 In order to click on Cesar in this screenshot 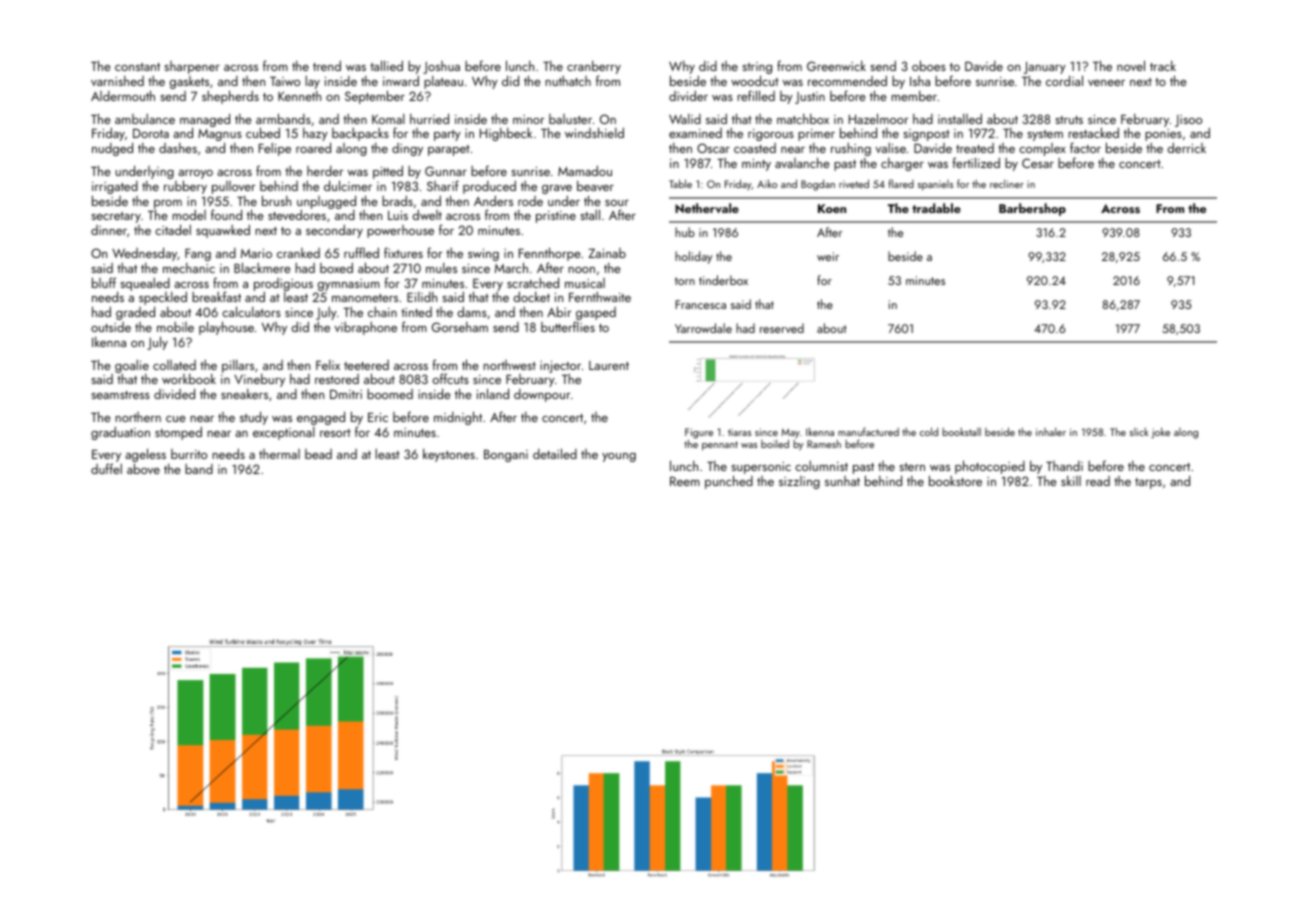, I will do `click(1038, 163)`.
